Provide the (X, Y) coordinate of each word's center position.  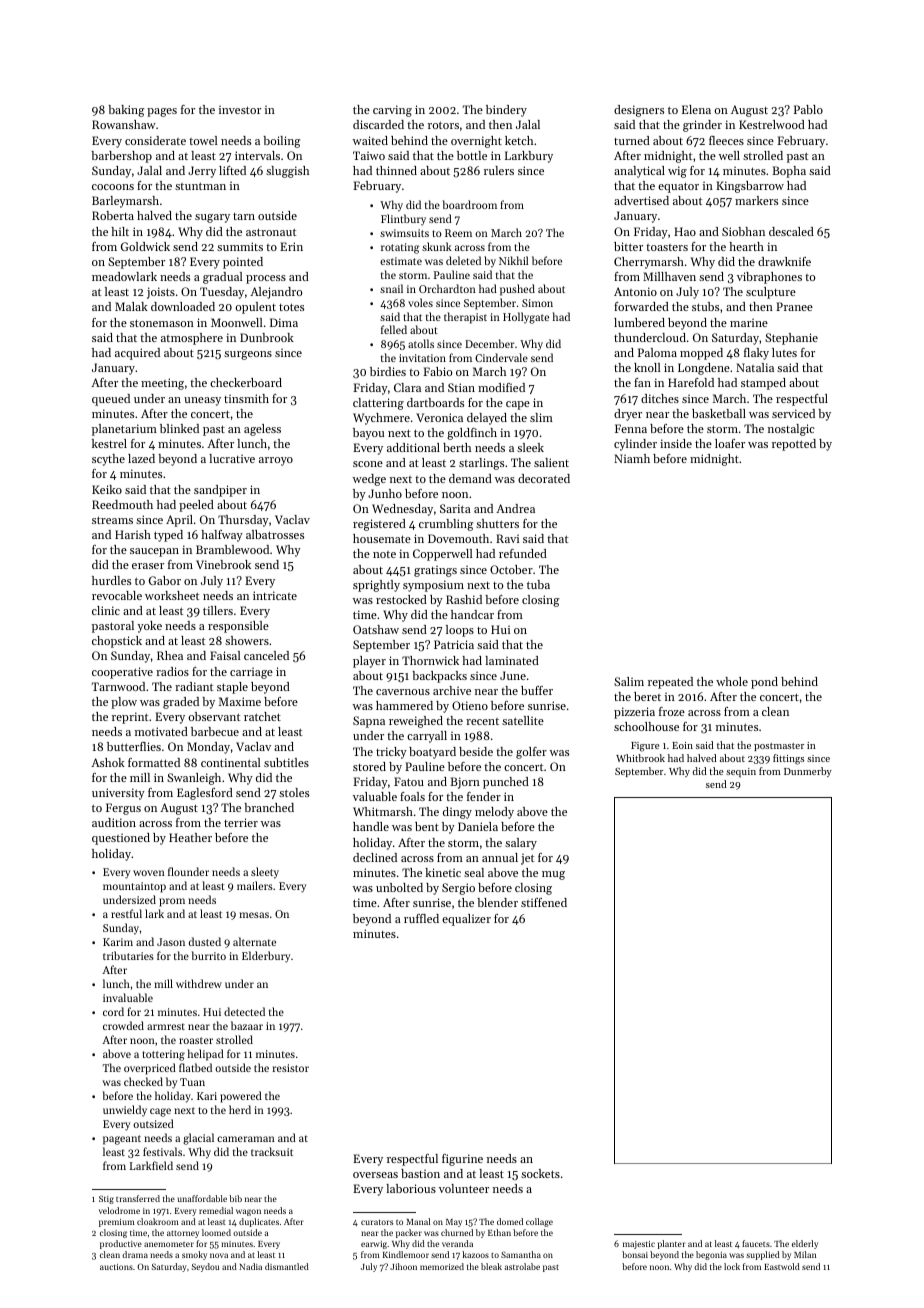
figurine (462, 1160)
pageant (122, 1140)
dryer (628, 415)
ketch (519, 140)
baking (126, 111)
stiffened (544, 902)
